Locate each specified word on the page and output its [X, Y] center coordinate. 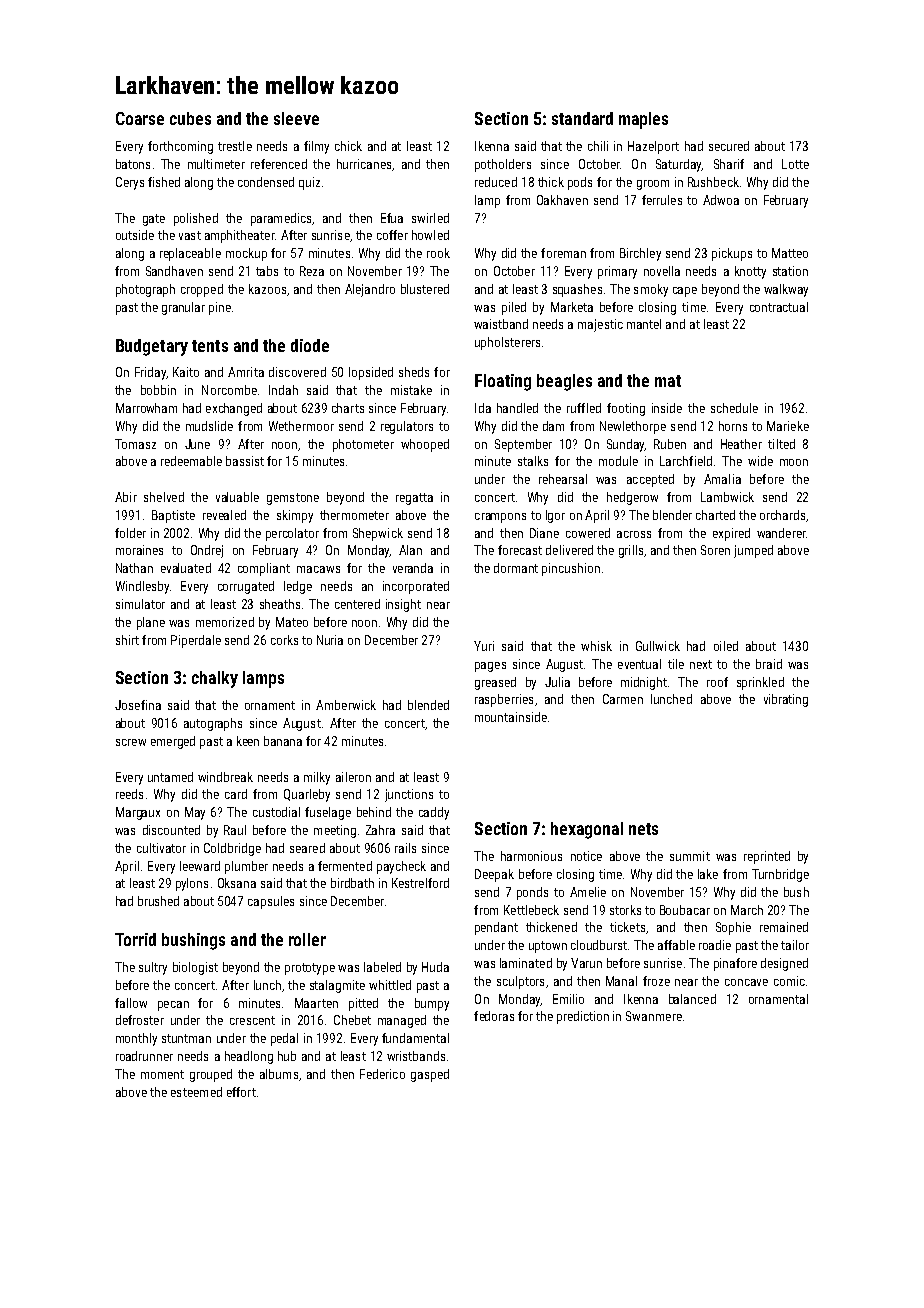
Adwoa [721, 200]
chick [348, 146]
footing [626, 409]
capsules [271, 902]
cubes [190, 118]
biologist [195, 968]
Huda [435, 967]
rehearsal [563, 479]
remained [784, 927]
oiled [726, 646]
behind [374, 812]
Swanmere [654, 1016]
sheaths [280, 604]
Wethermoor [301, 426]
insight [403, 605]
